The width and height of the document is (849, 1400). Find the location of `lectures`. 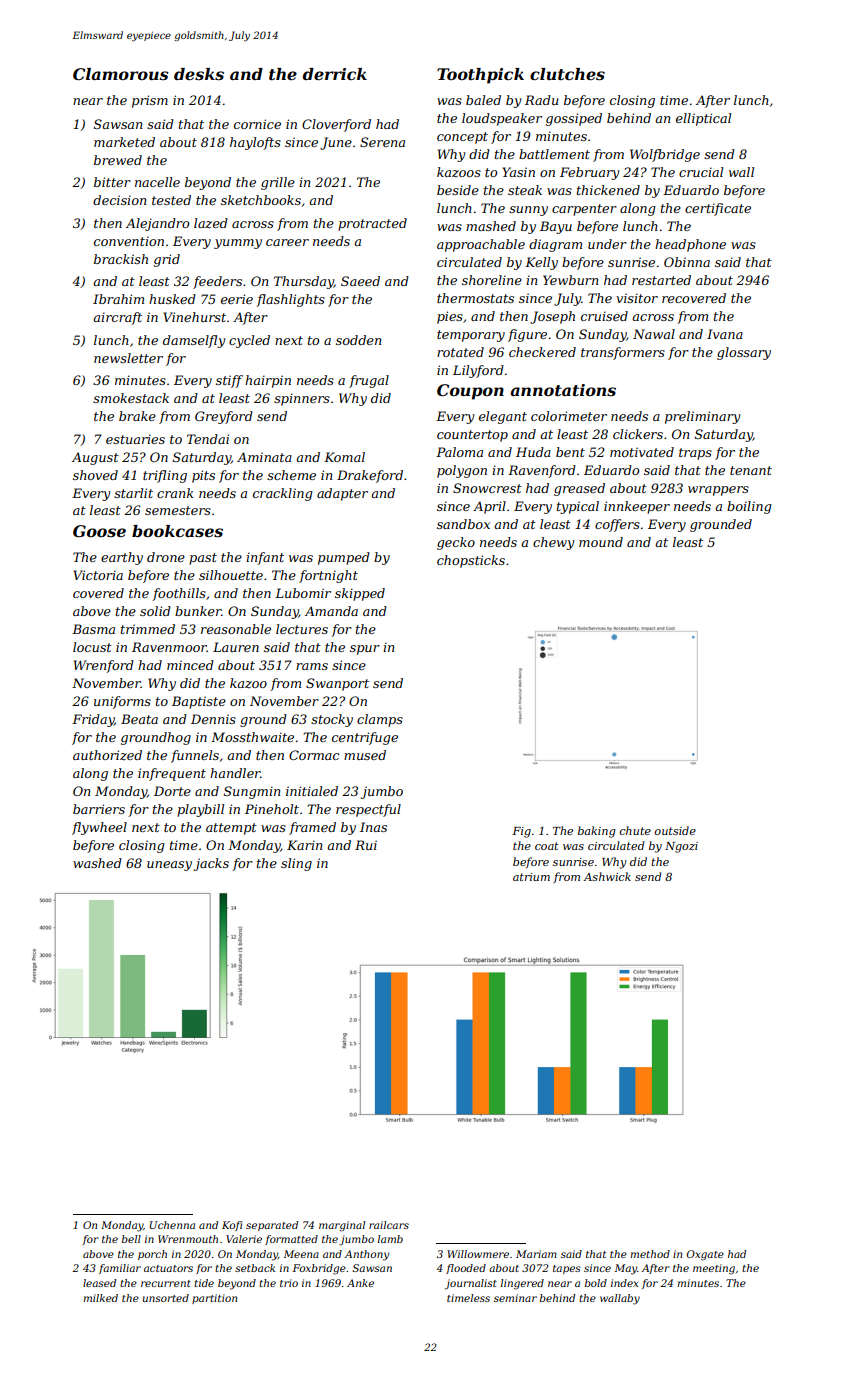

lectures is located at coordinates (302, 629).
